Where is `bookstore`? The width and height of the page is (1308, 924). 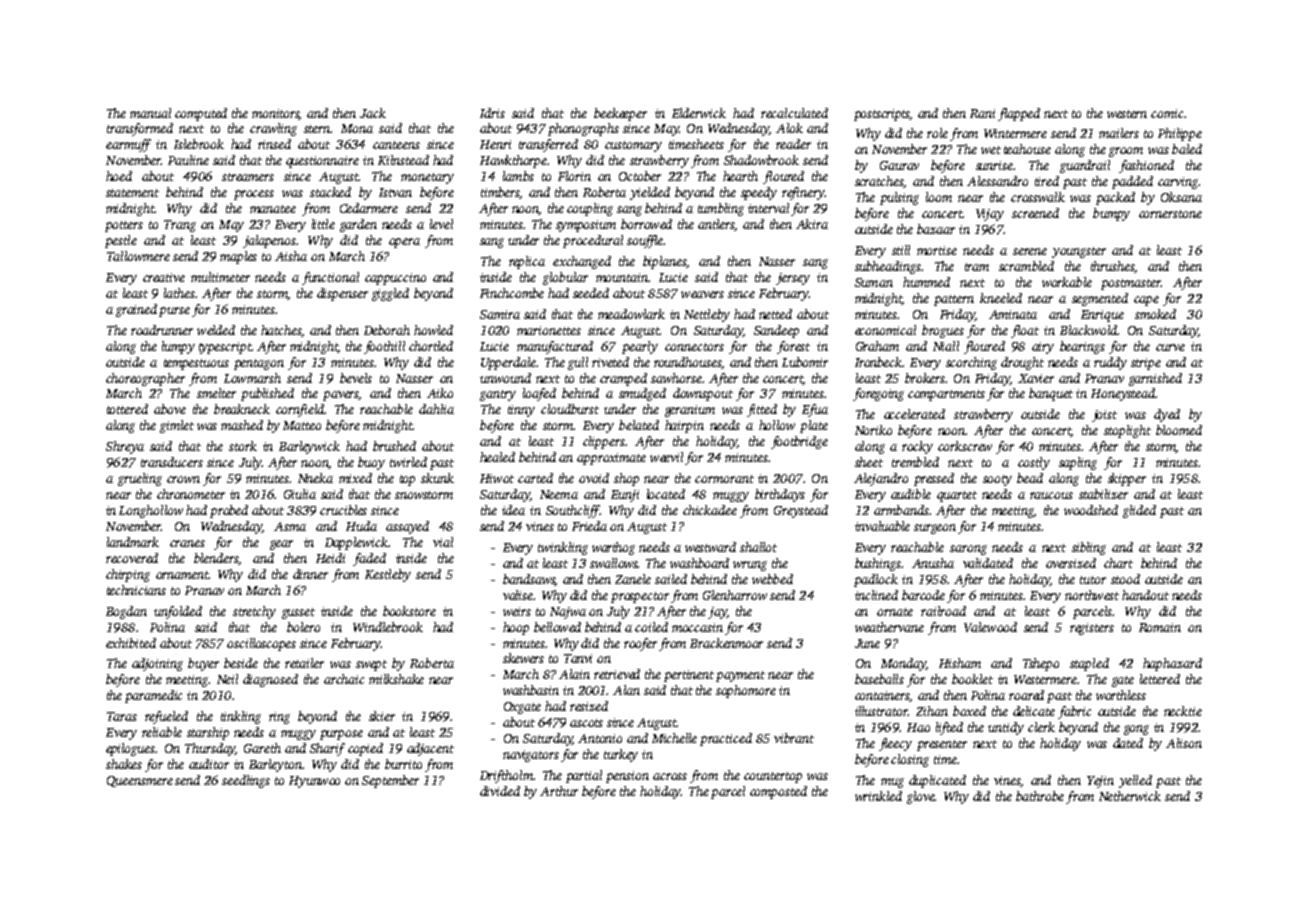
bookstore is located at coordinates (409, 611).
